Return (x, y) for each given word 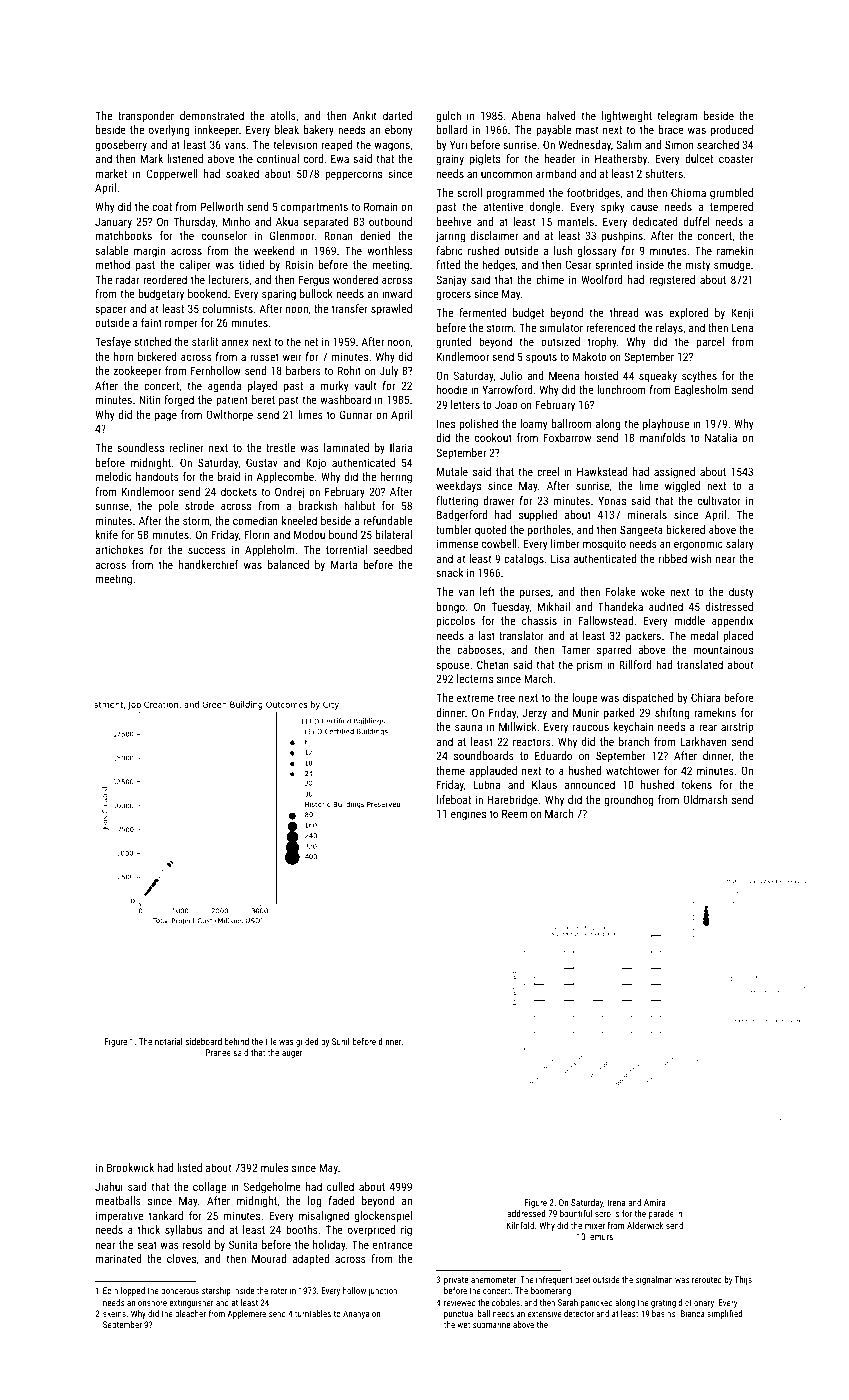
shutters (664, 173)
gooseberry (121, 146)
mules (274, 1167)
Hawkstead (602, 471)
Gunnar (356, 414)
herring (396, 478)
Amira (654, 1202)
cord (313, 158)
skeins (114, 1313)
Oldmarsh (705, 799)
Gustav (262, 462)
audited (666, 606)
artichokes (119, 549)
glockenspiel (383, 1217)
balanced (288, 564)
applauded (493, 772)
